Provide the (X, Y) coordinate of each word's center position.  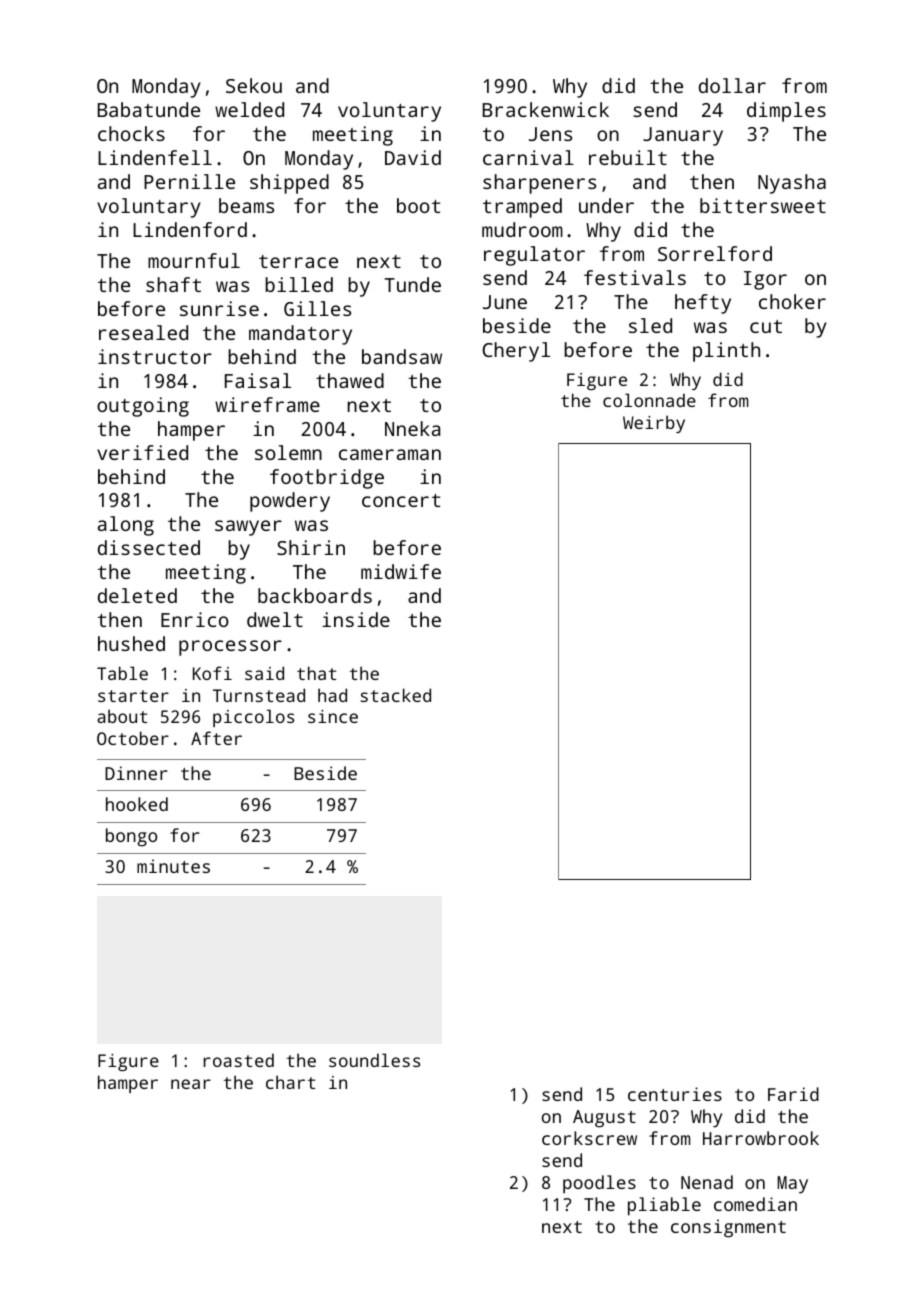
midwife (401, 571)
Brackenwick (546, 109)
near (191, 1084)
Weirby (654, 424)
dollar (732, 85)
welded (249, 109)
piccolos (253, 718)
